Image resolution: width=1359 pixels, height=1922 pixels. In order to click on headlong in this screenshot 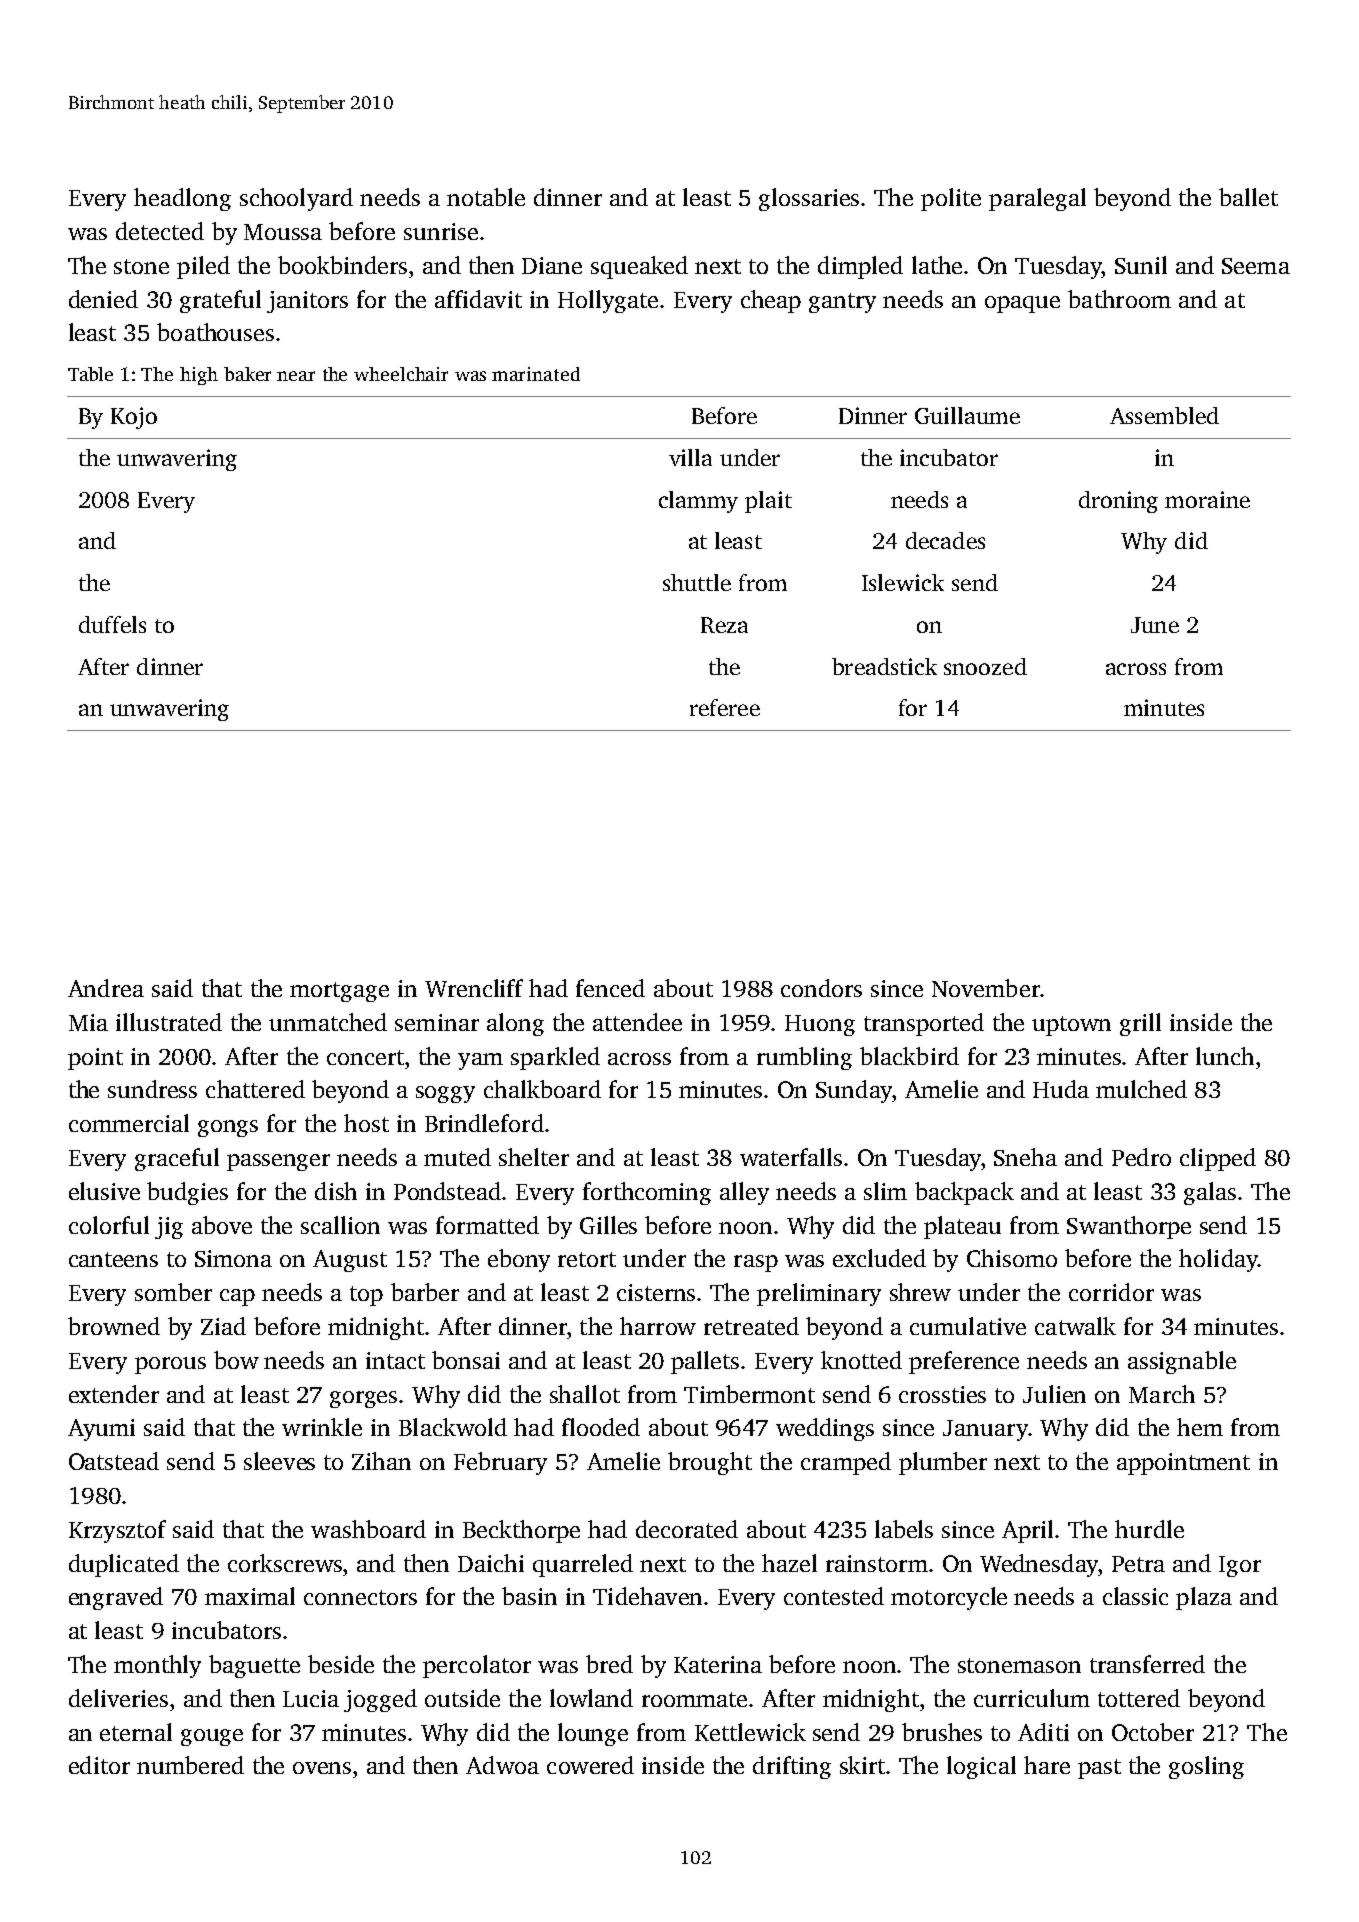, I will do `click(182, 199)`.
